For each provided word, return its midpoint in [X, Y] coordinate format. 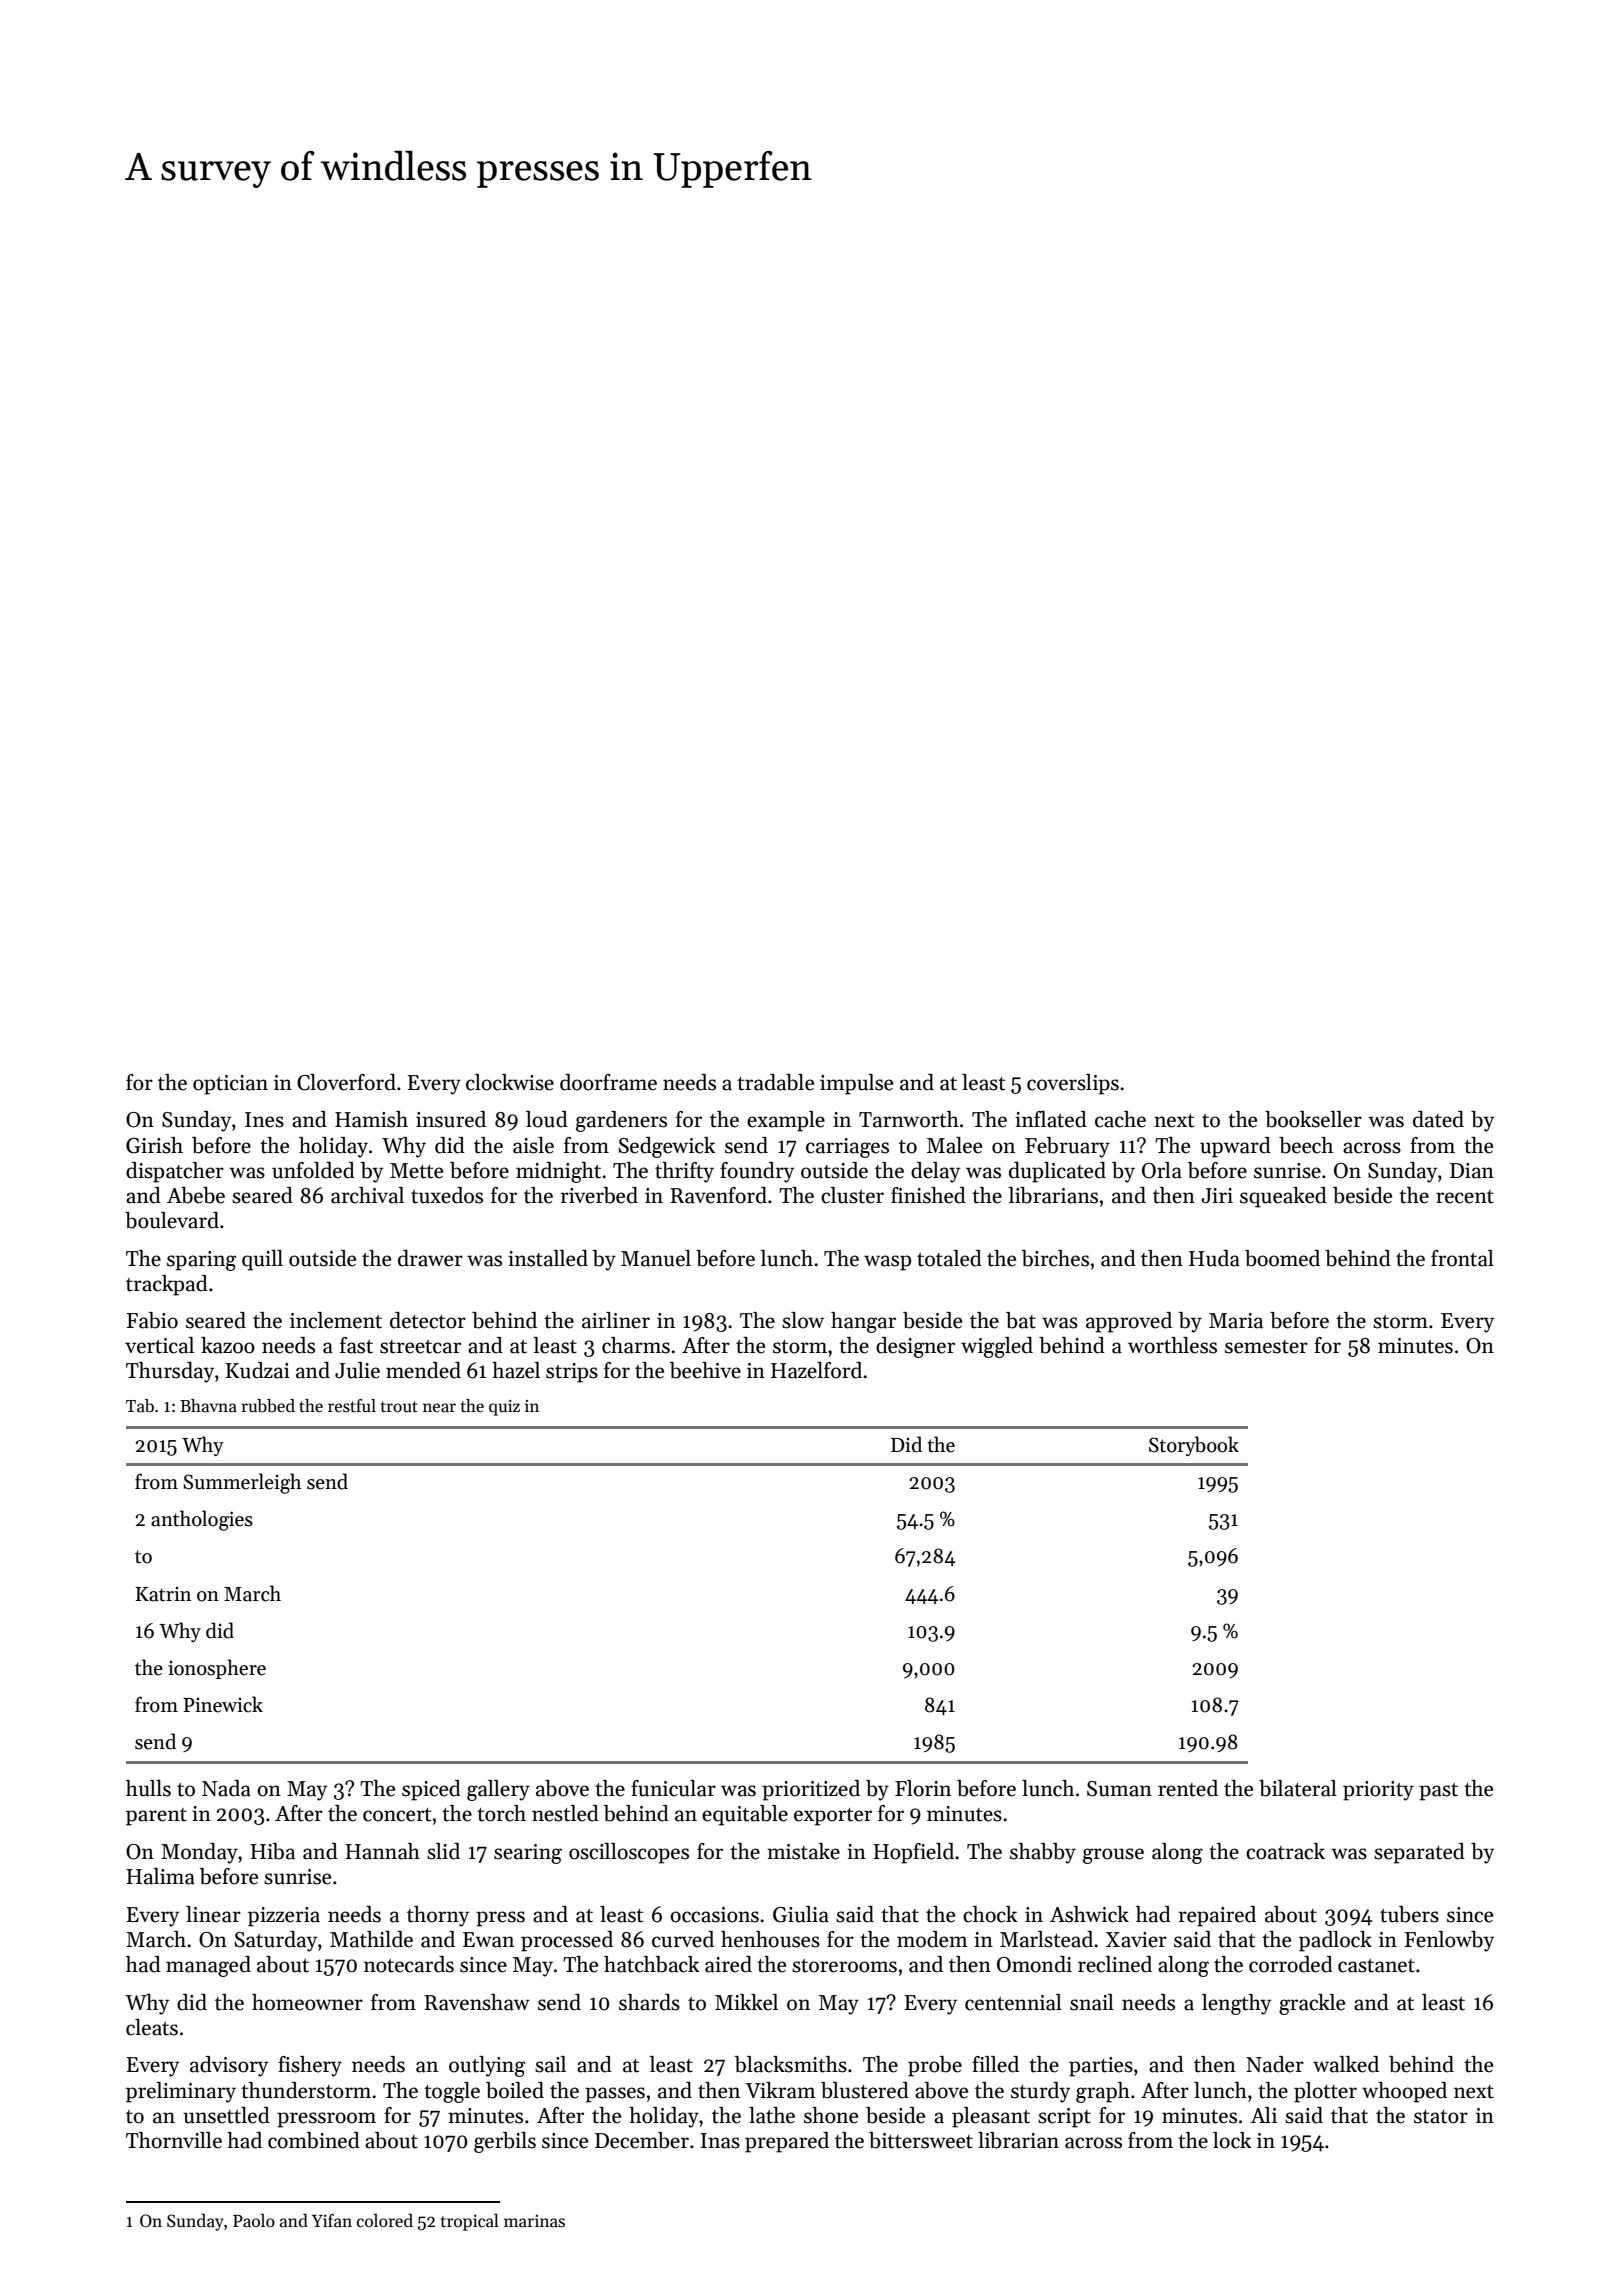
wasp [887, 1263]
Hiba [272, 1851]
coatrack [1285, 1851]
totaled [949, 1258]
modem [932, 1939]
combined [314, 2140]
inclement [336, 1320]
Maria [1236, 1321]
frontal [1462, 1258]
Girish [154, 1145]
